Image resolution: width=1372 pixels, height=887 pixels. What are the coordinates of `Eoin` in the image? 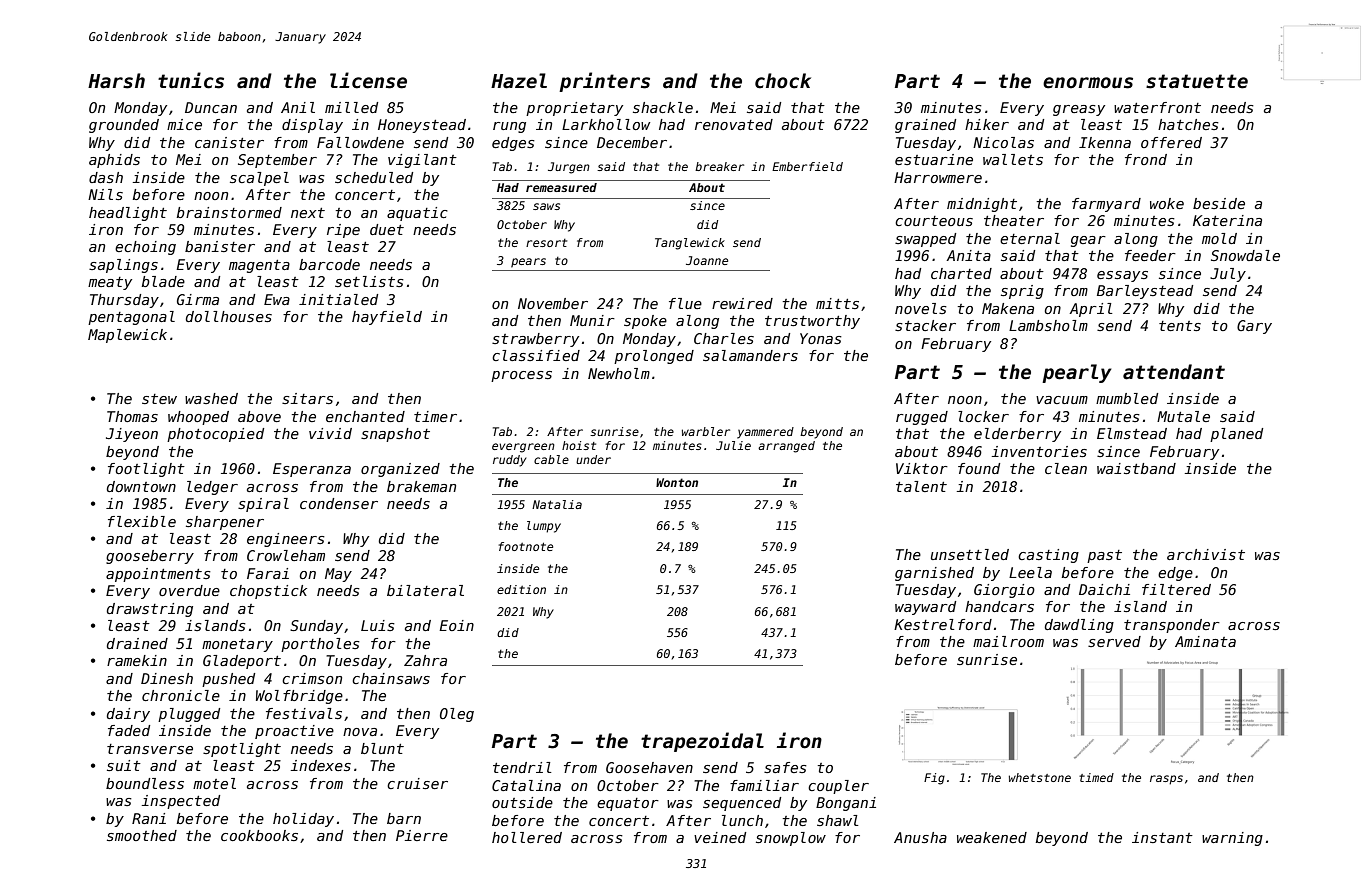 It's located at (456, 625).
